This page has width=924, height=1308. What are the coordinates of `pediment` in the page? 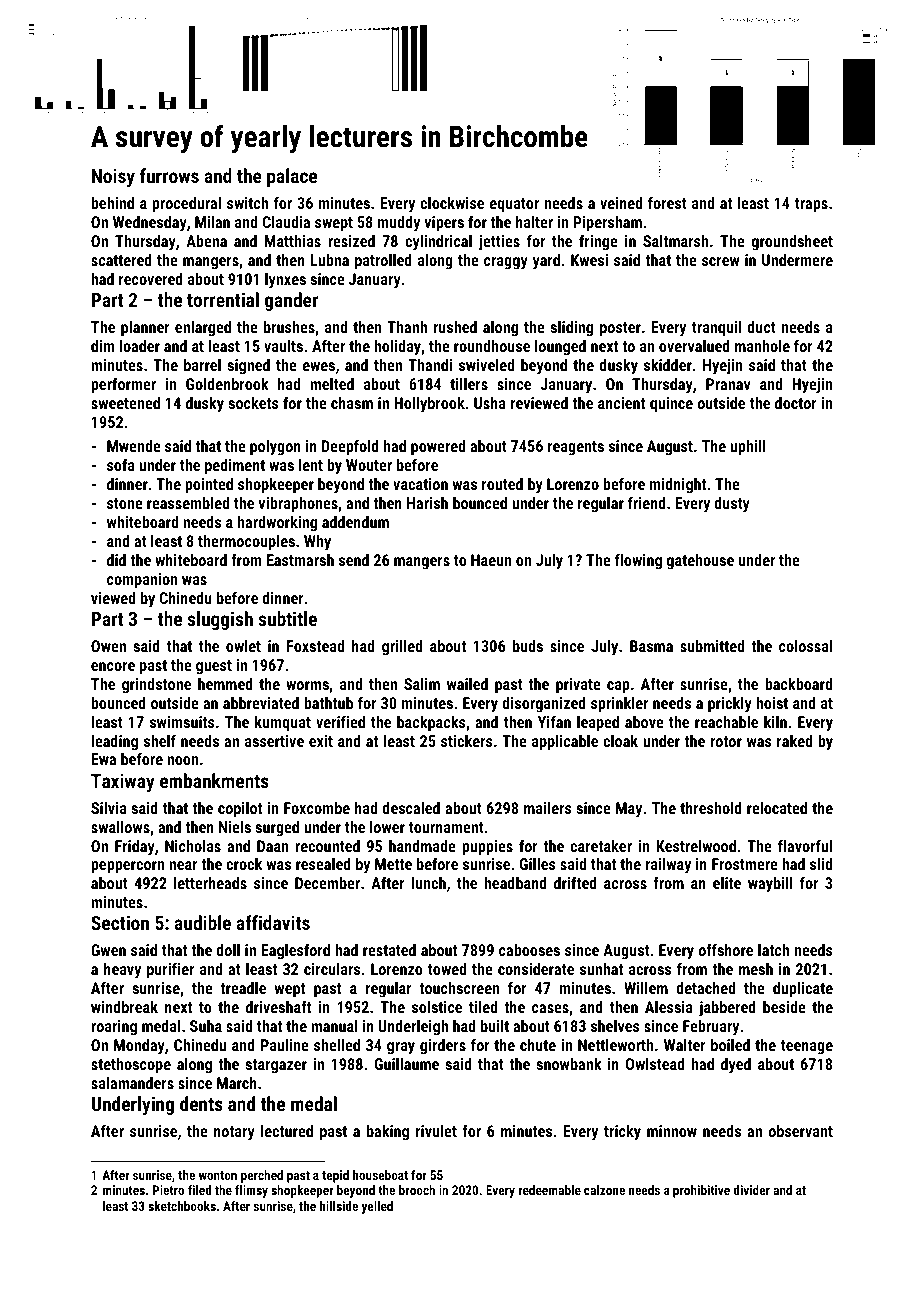 It's located at (235, 467).
